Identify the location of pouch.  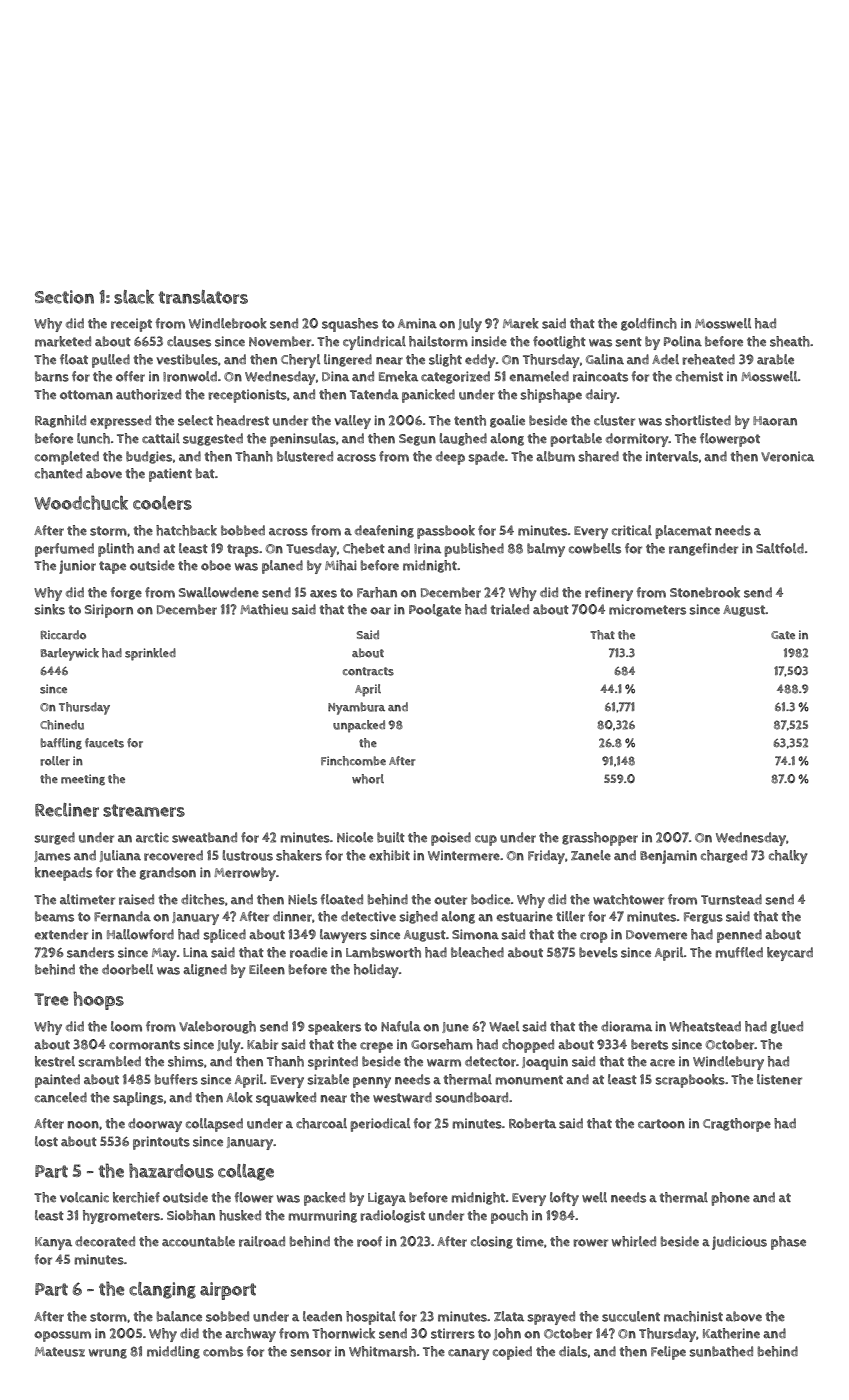
(509, 1217).
